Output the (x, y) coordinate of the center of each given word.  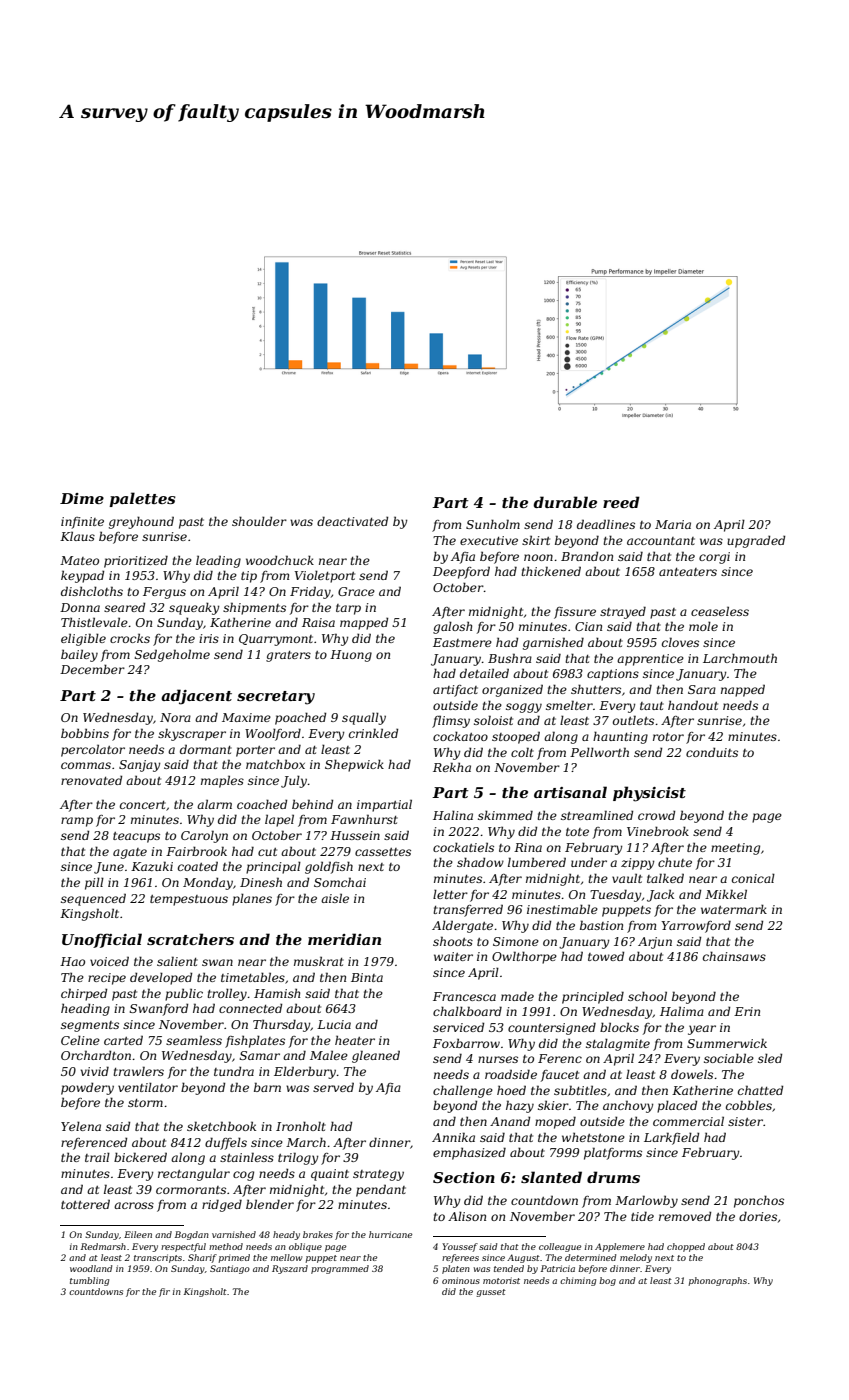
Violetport (325, 576)
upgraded (756, 541)
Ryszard (290, 1269)
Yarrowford (696, 926)
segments (90, 1026)
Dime (82, 498)
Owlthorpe (524, 957)
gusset (491, 1293)
